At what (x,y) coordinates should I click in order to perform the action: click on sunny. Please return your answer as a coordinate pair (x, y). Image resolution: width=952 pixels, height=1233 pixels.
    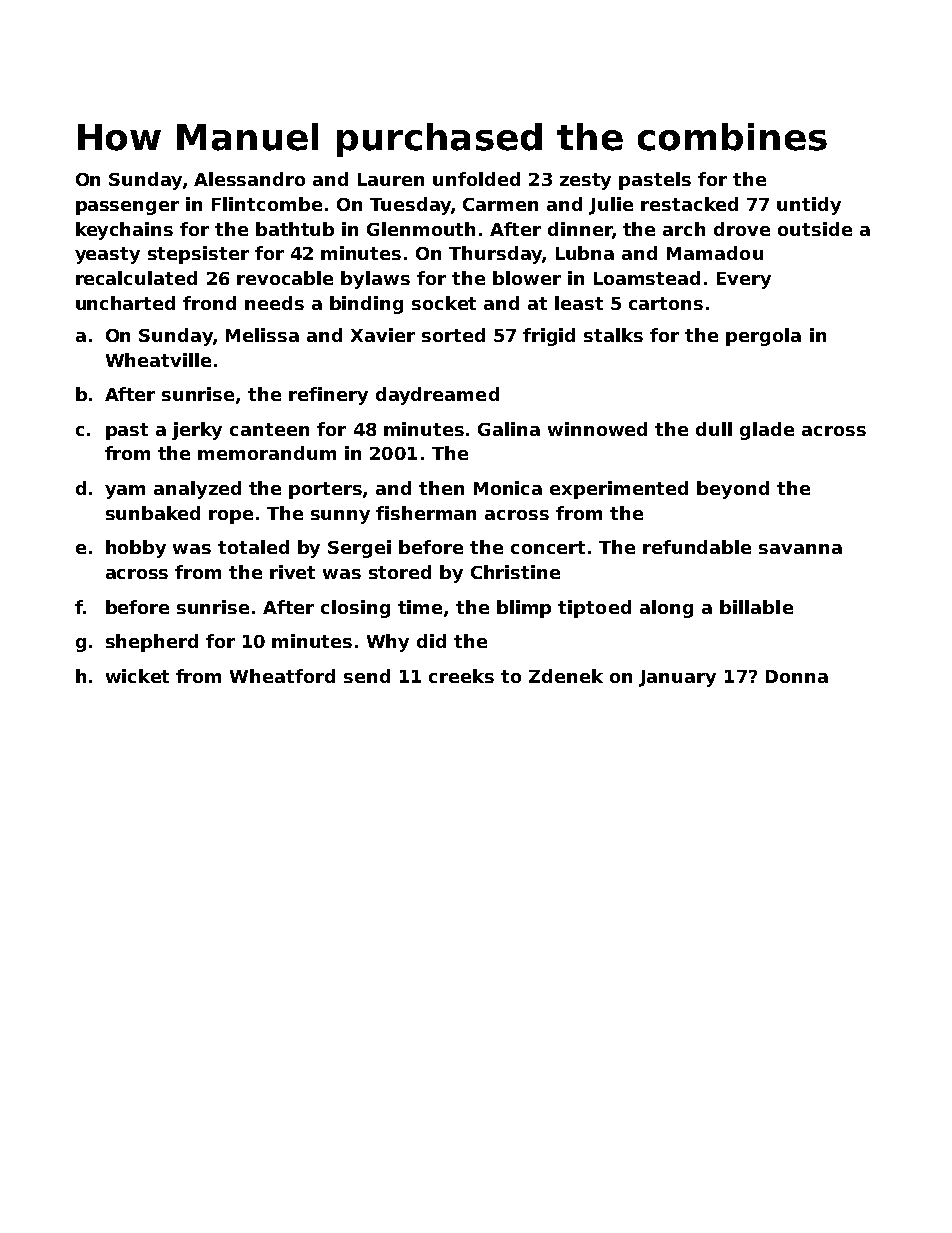
    Looking at the image, I should click on (340, 517).
